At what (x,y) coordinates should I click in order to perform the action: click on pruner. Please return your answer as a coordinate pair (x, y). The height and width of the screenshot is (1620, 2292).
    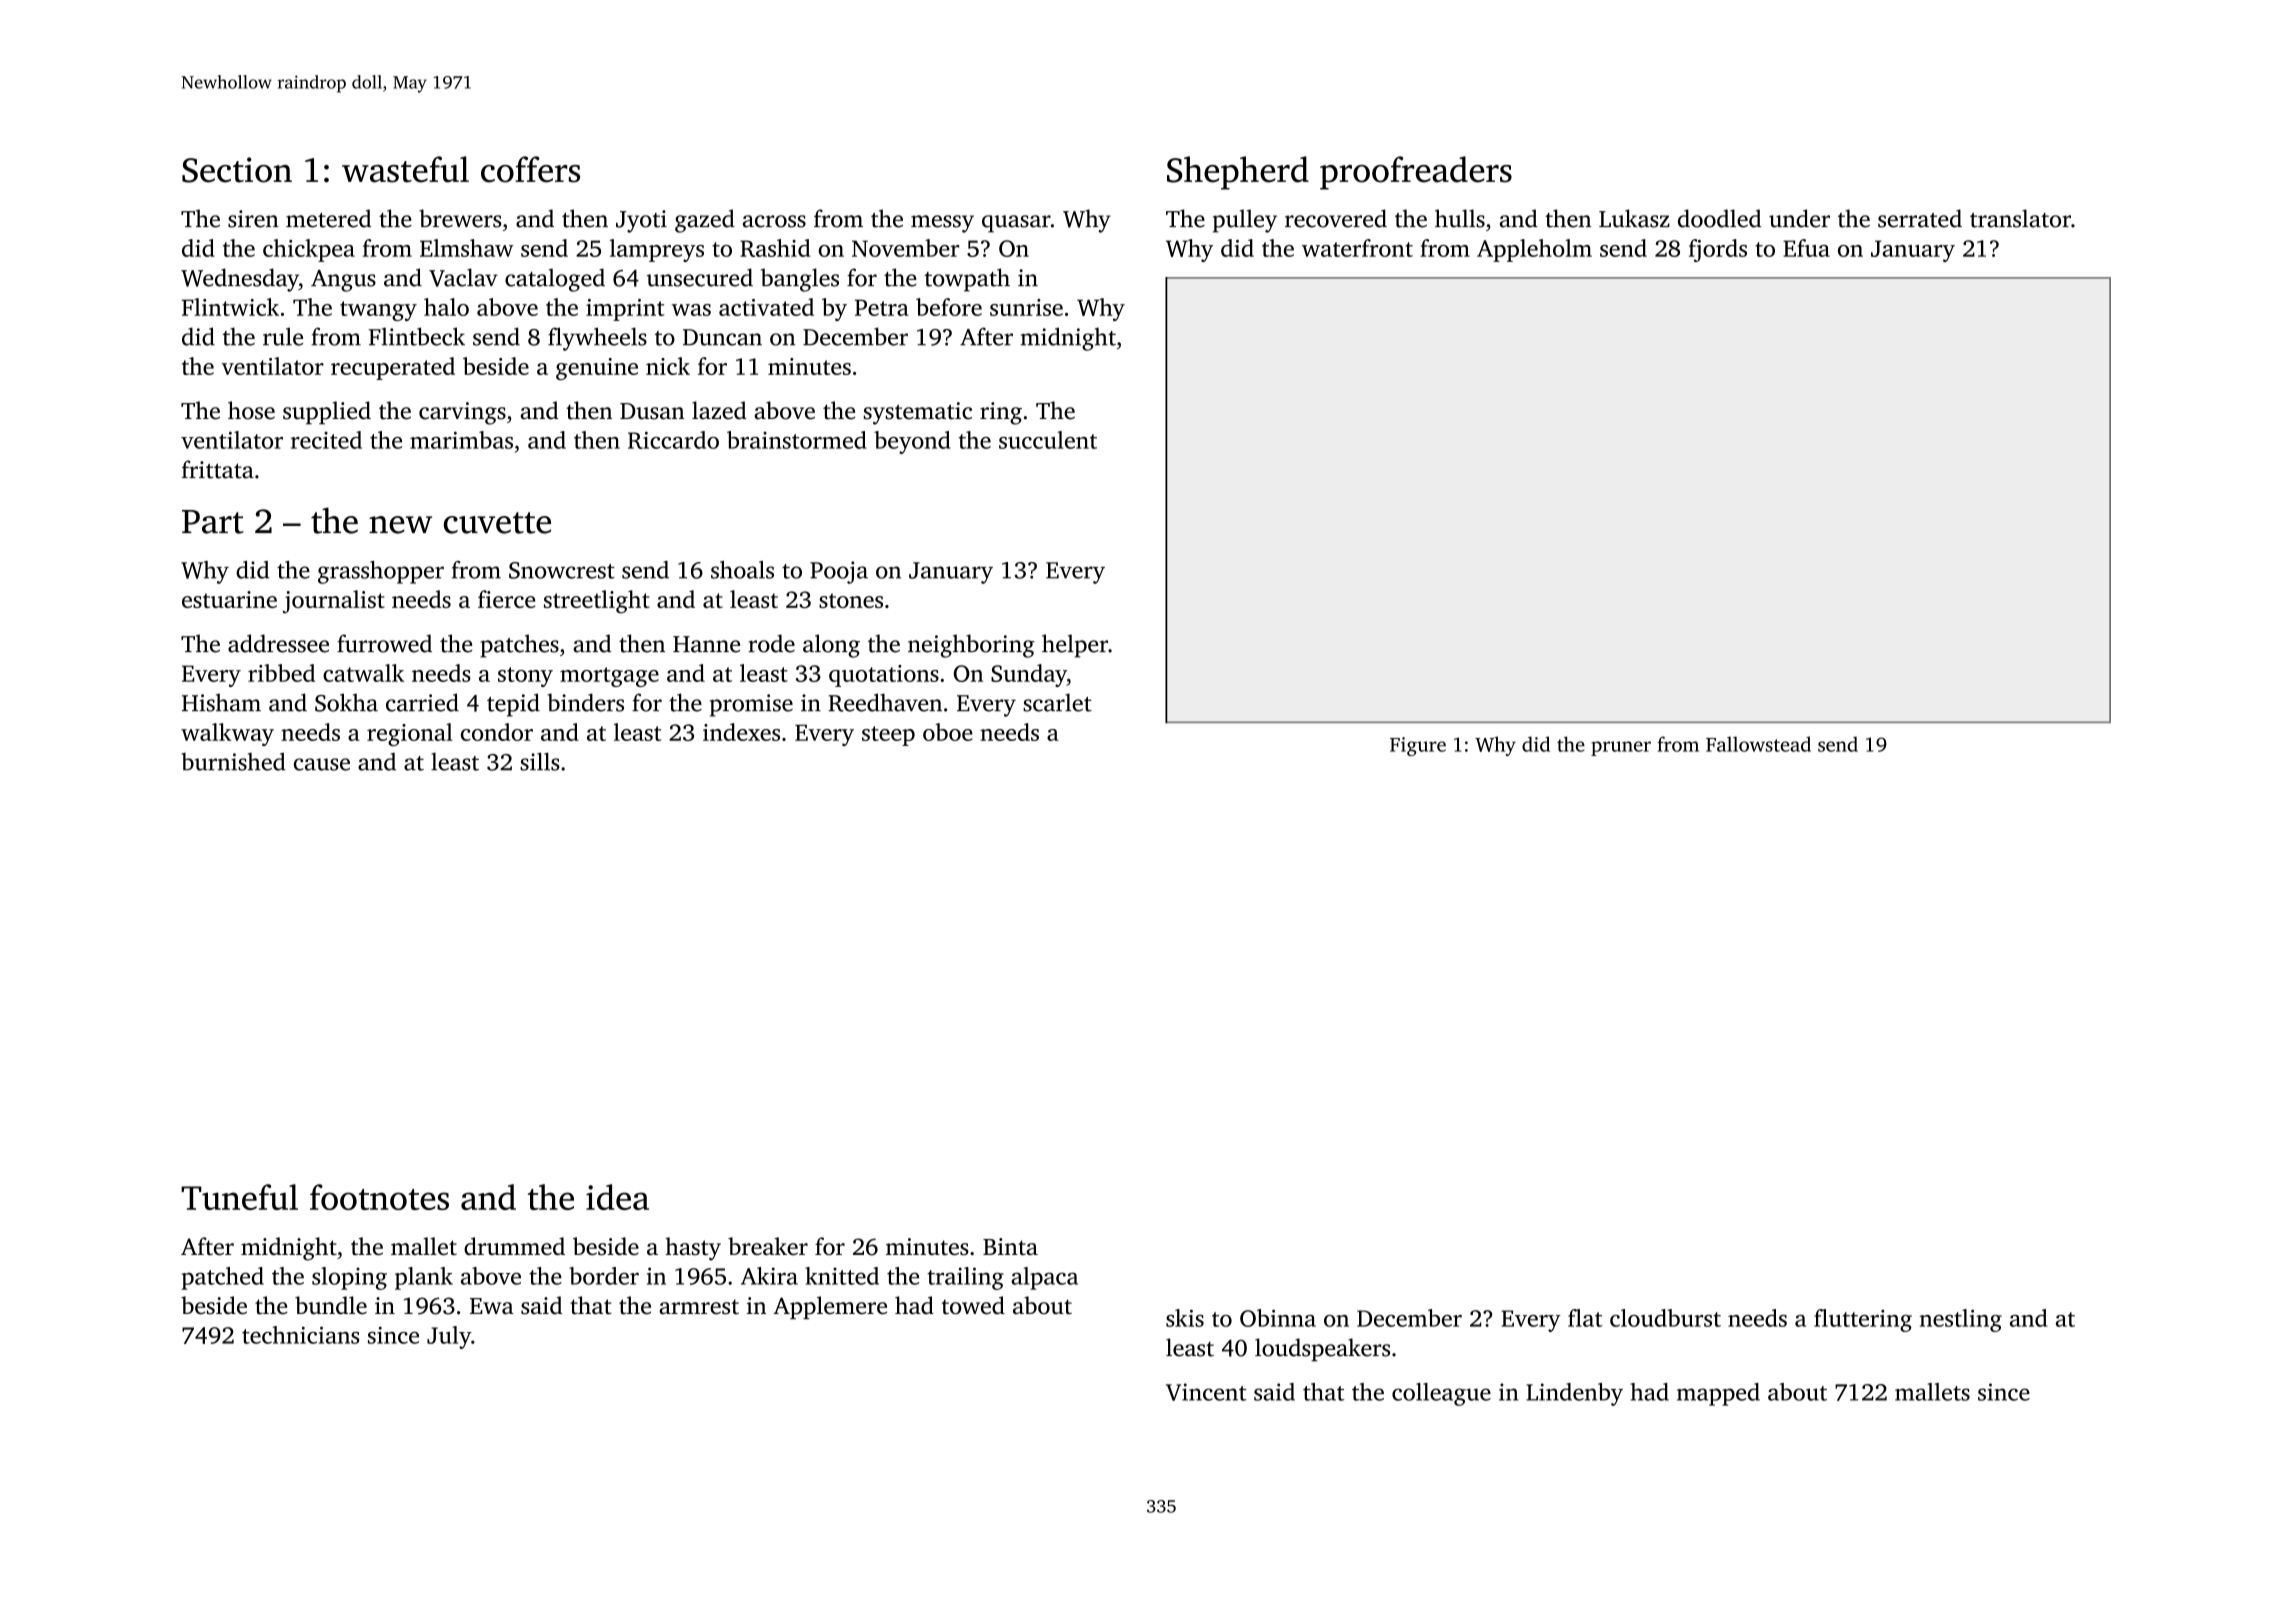
    Looking at the image, I should click on (1621, 748).
